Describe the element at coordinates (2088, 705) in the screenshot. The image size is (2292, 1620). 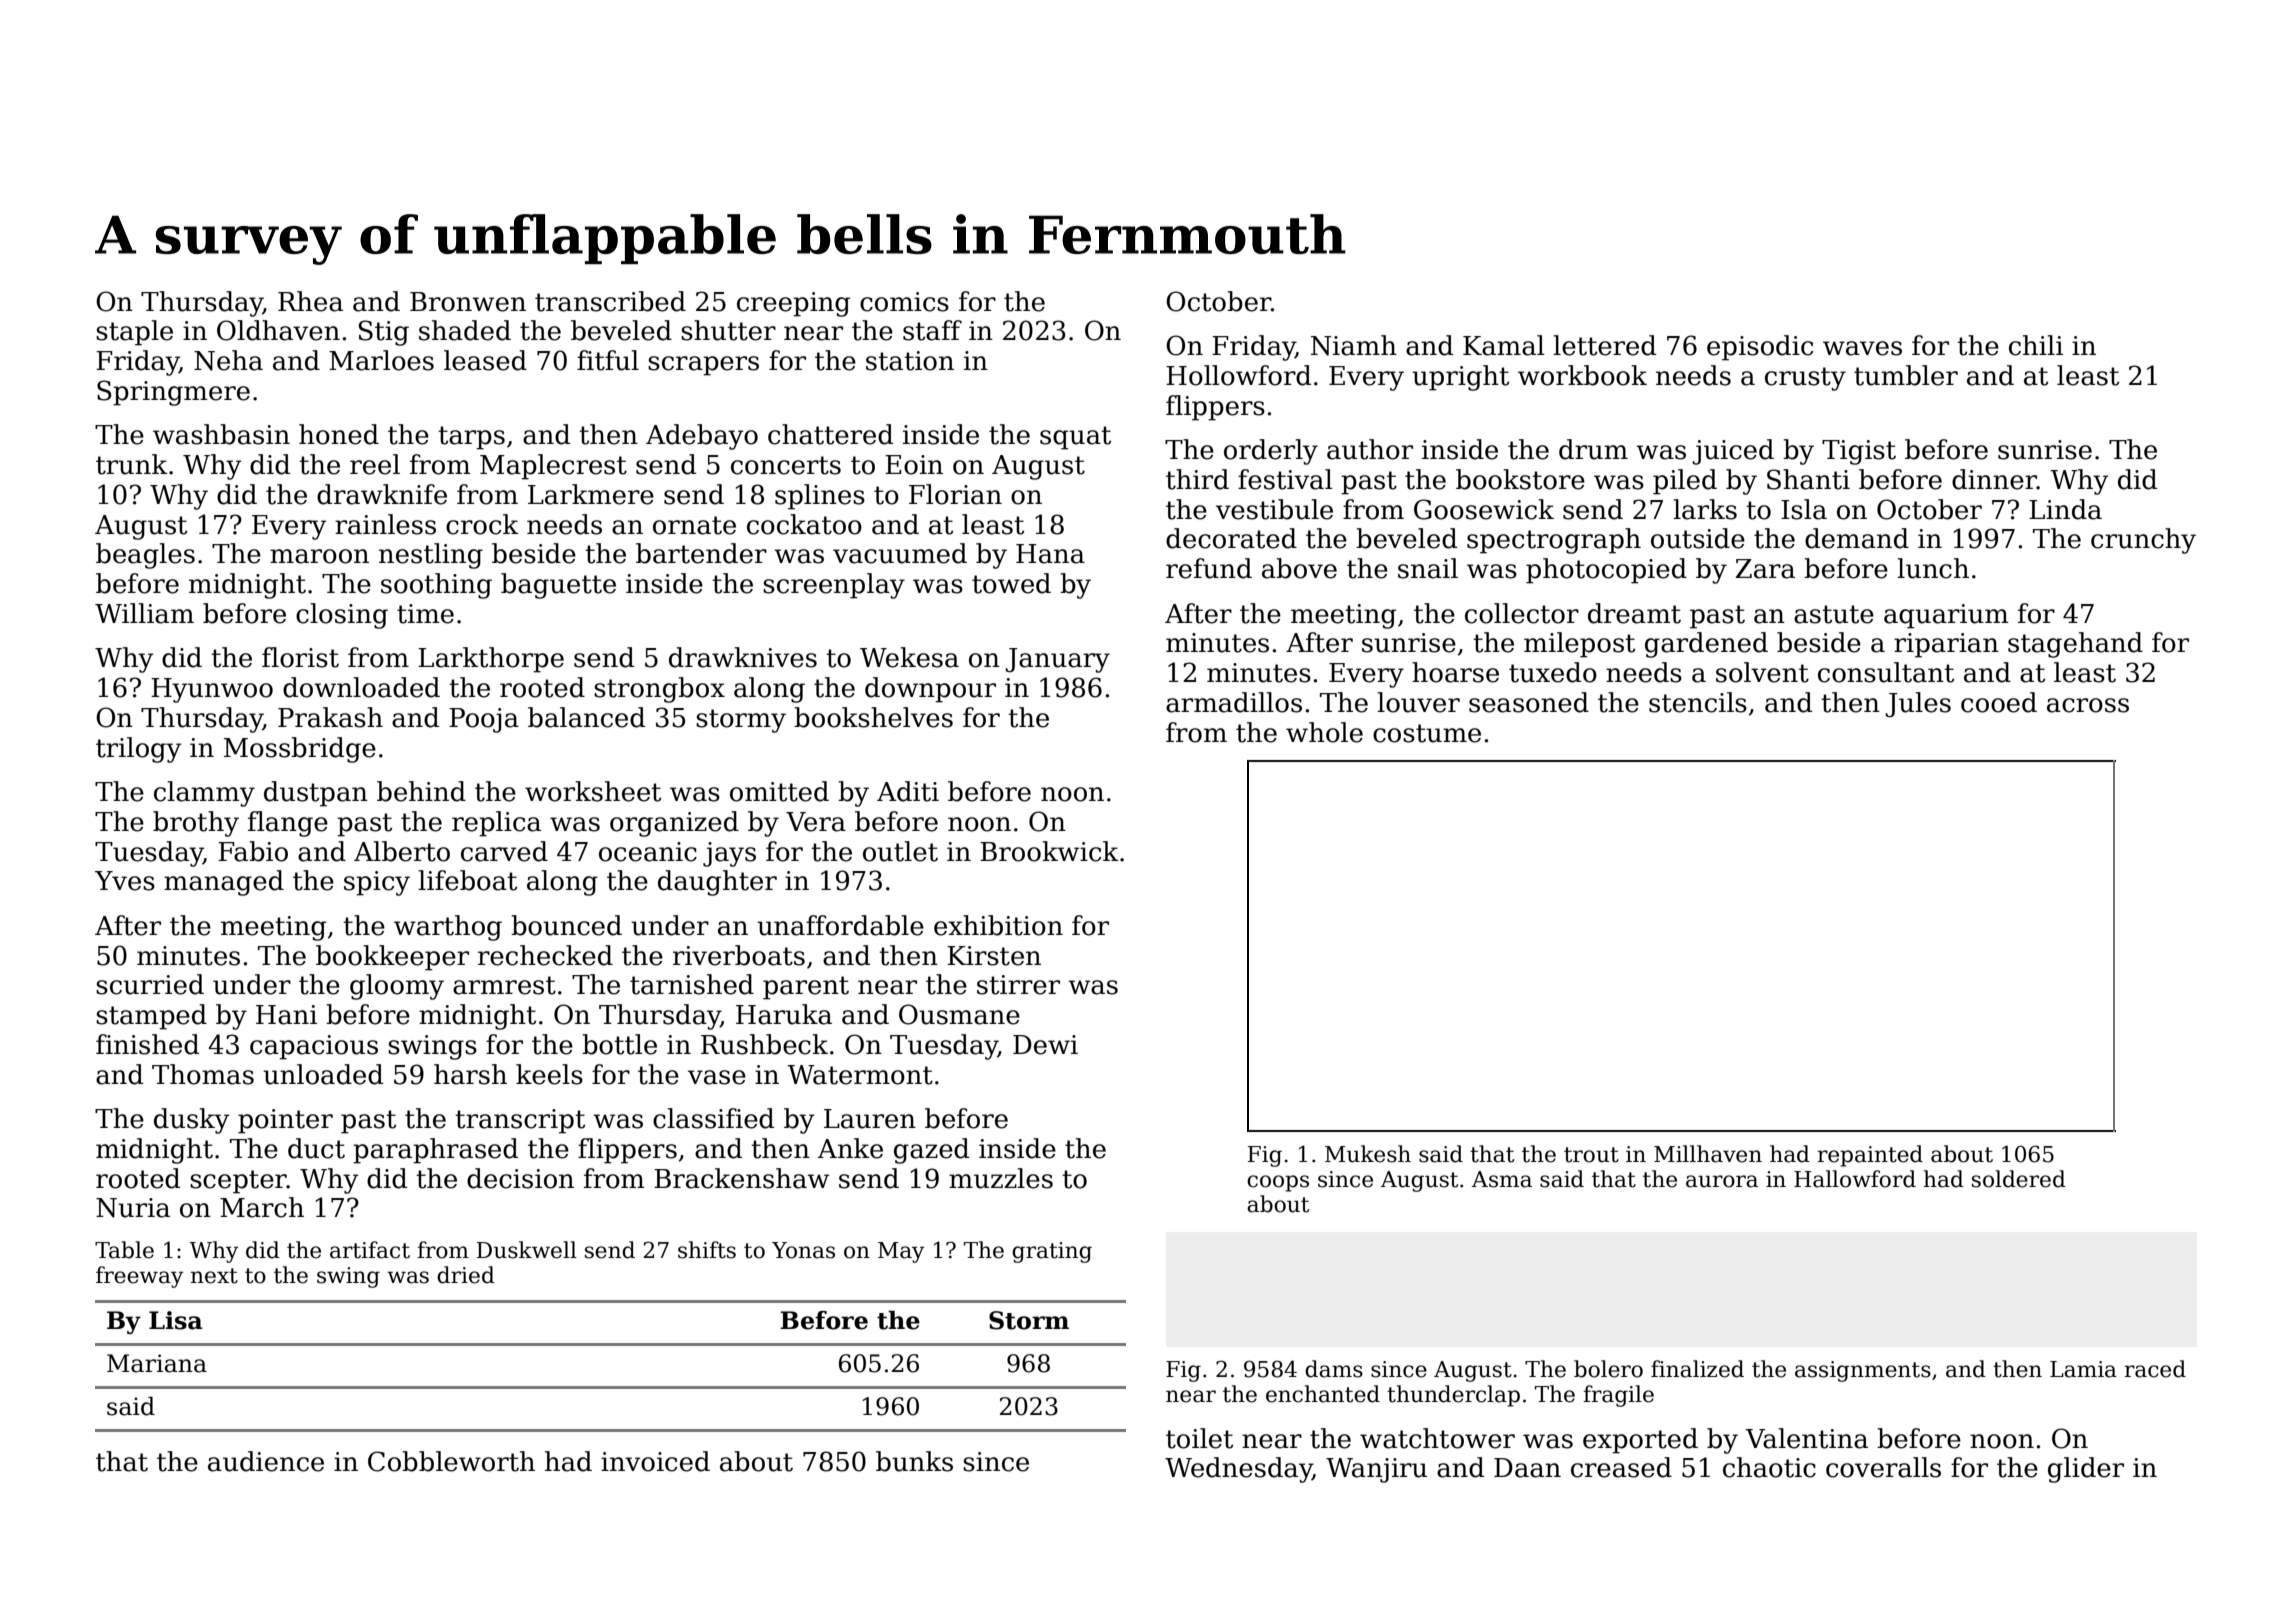
I see `across` at that location.
